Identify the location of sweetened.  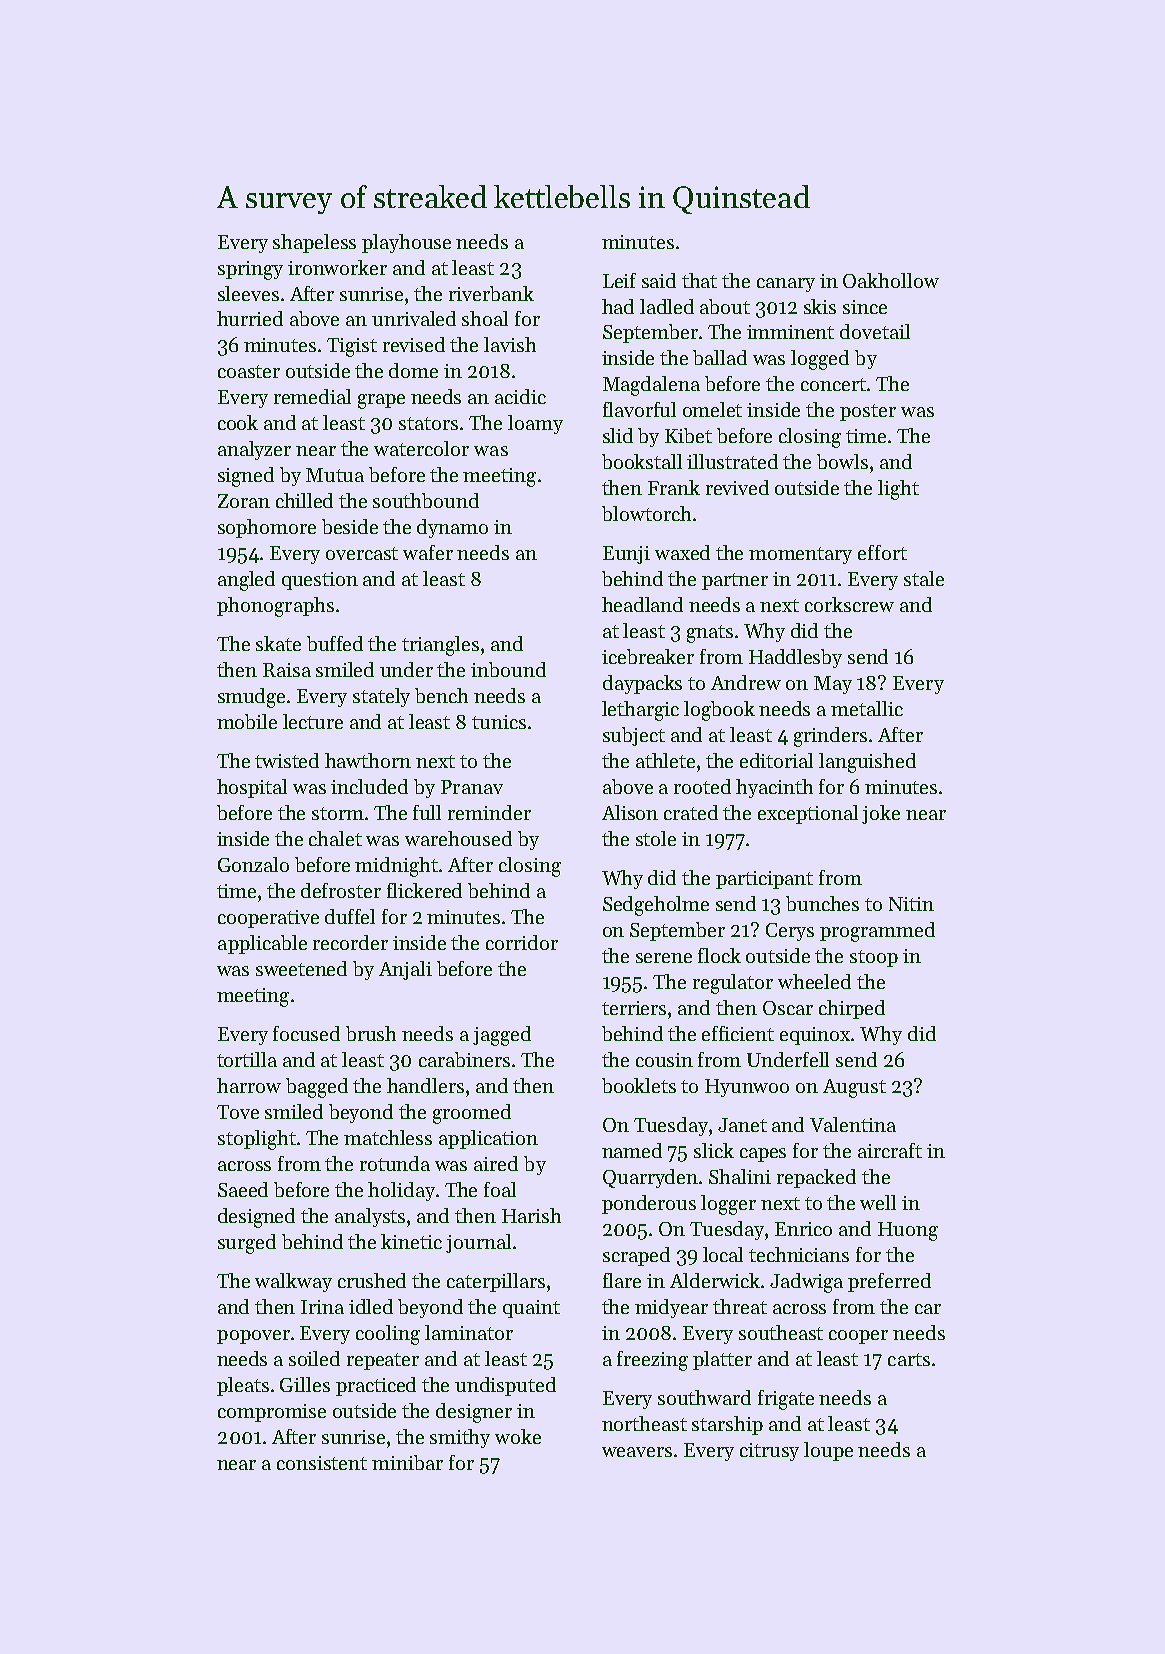
(301, 968).
